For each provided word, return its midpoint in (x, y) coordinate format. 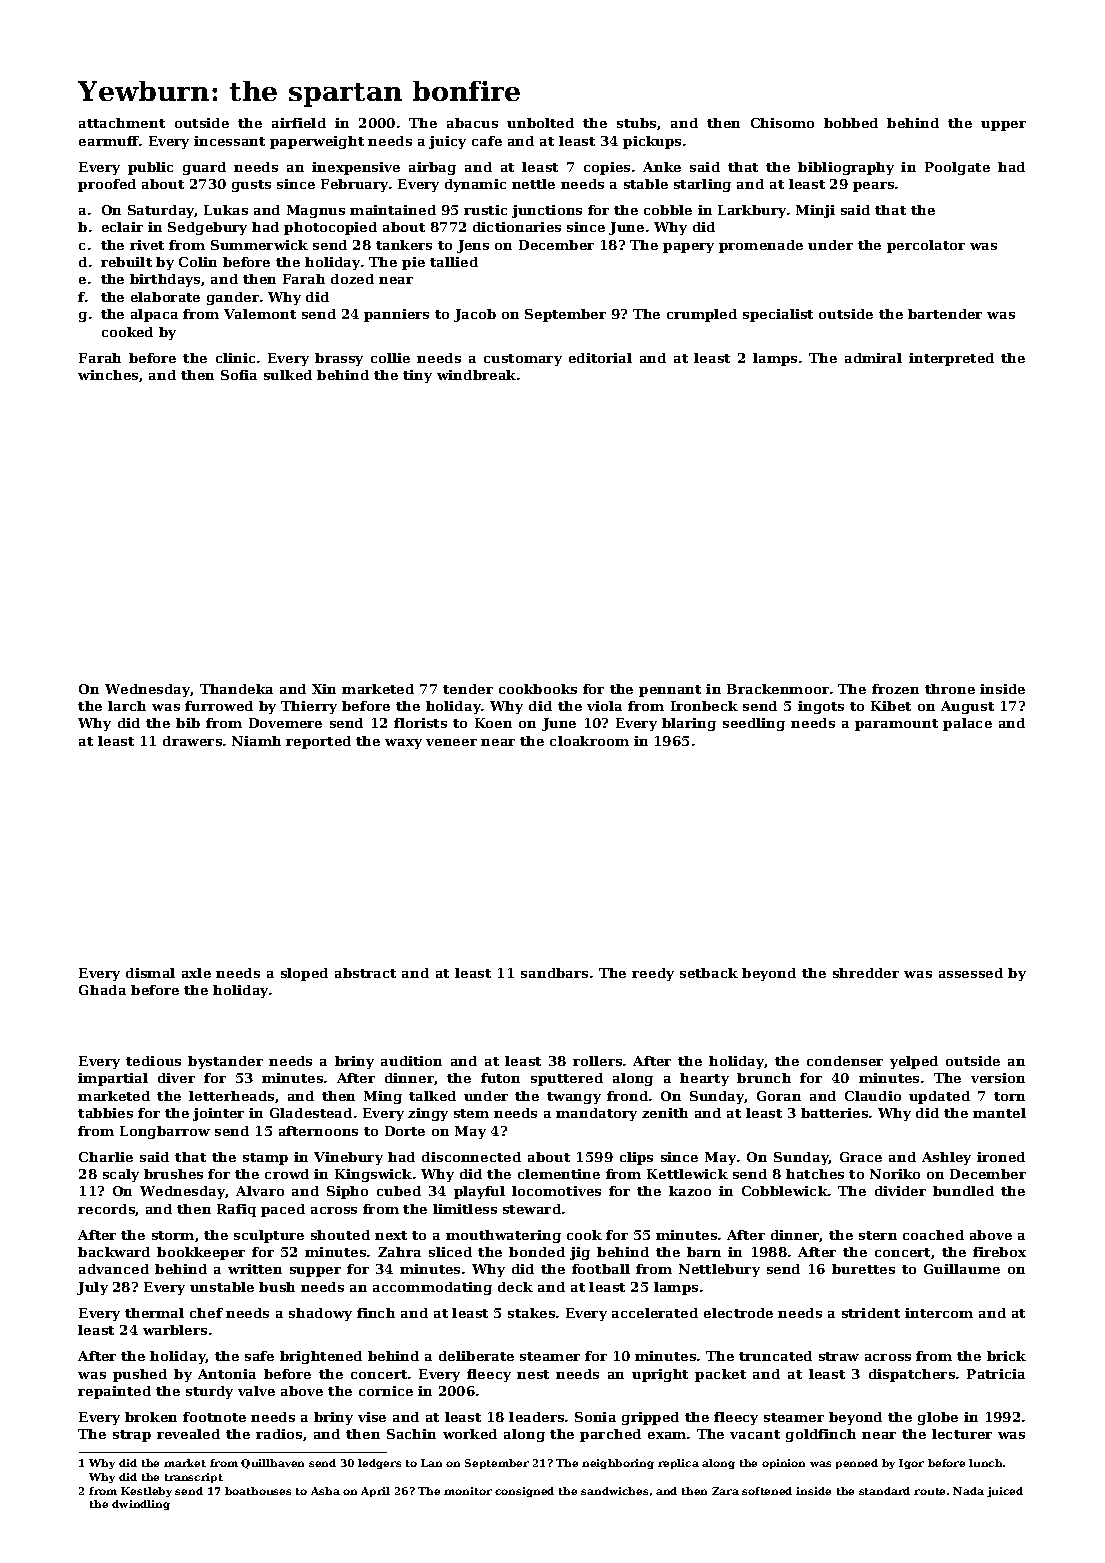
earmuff (109, 141)
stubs (636, 123)
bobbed (851, 123)
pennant (670, 691)
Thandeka (236, 689)
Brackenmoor (778, 689)
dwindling (141, 1505)
